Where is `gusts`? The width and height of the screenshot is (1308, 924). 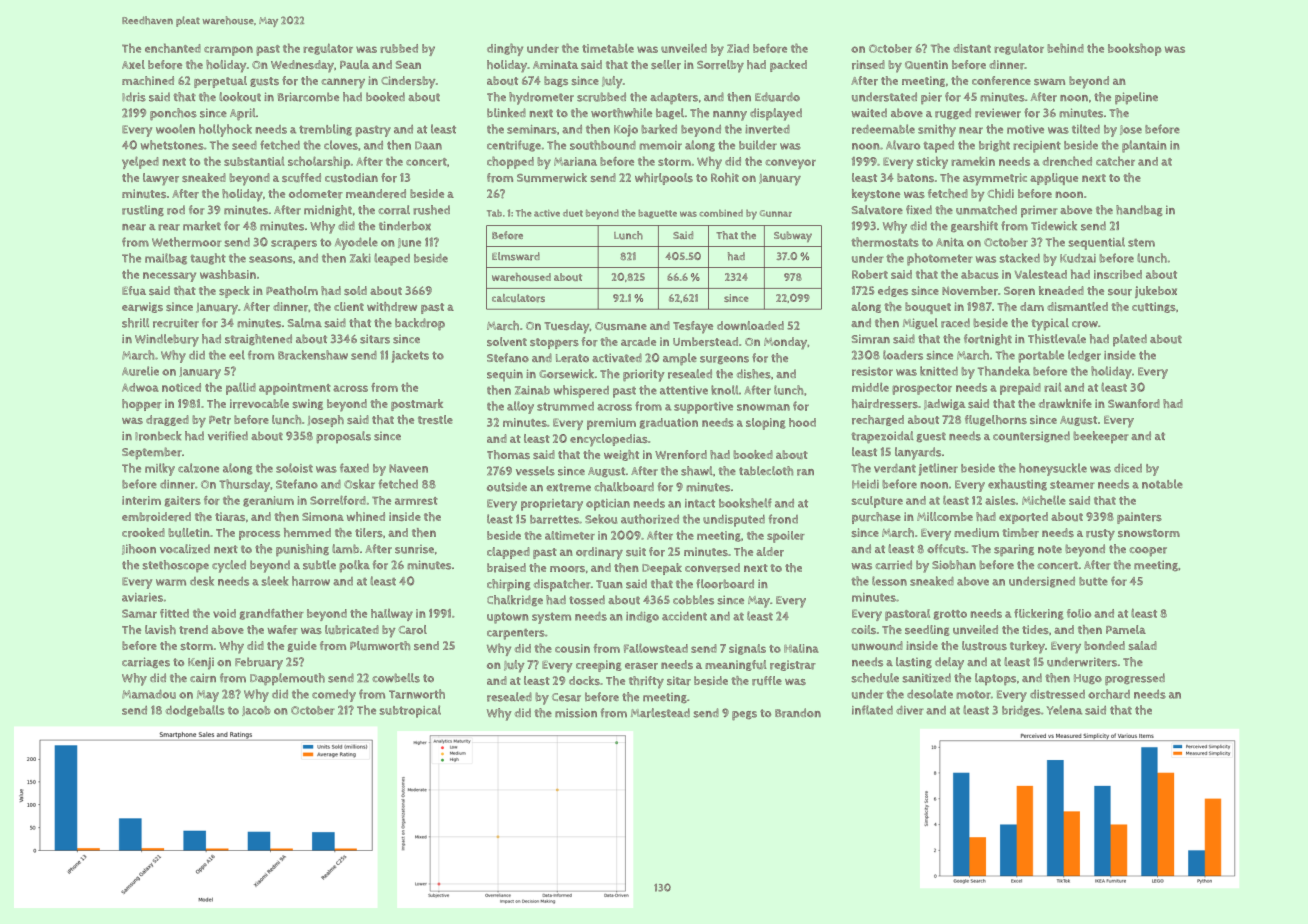
gusts is located at coordinates (264, 82).
